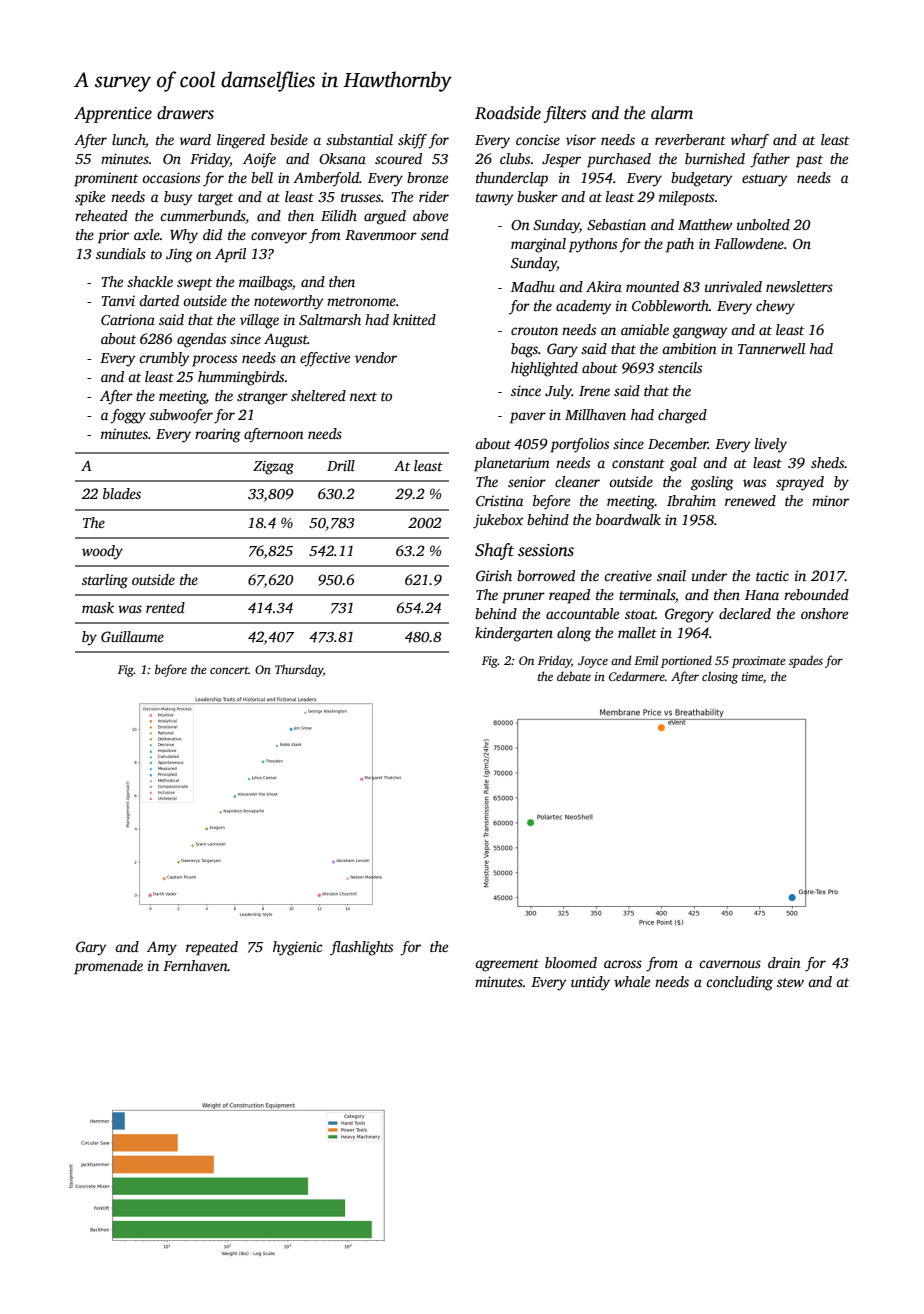  What do you see at coordinates (218, 435) in the screenshot?
I see `roaring` at bounding box center [218, 435].
